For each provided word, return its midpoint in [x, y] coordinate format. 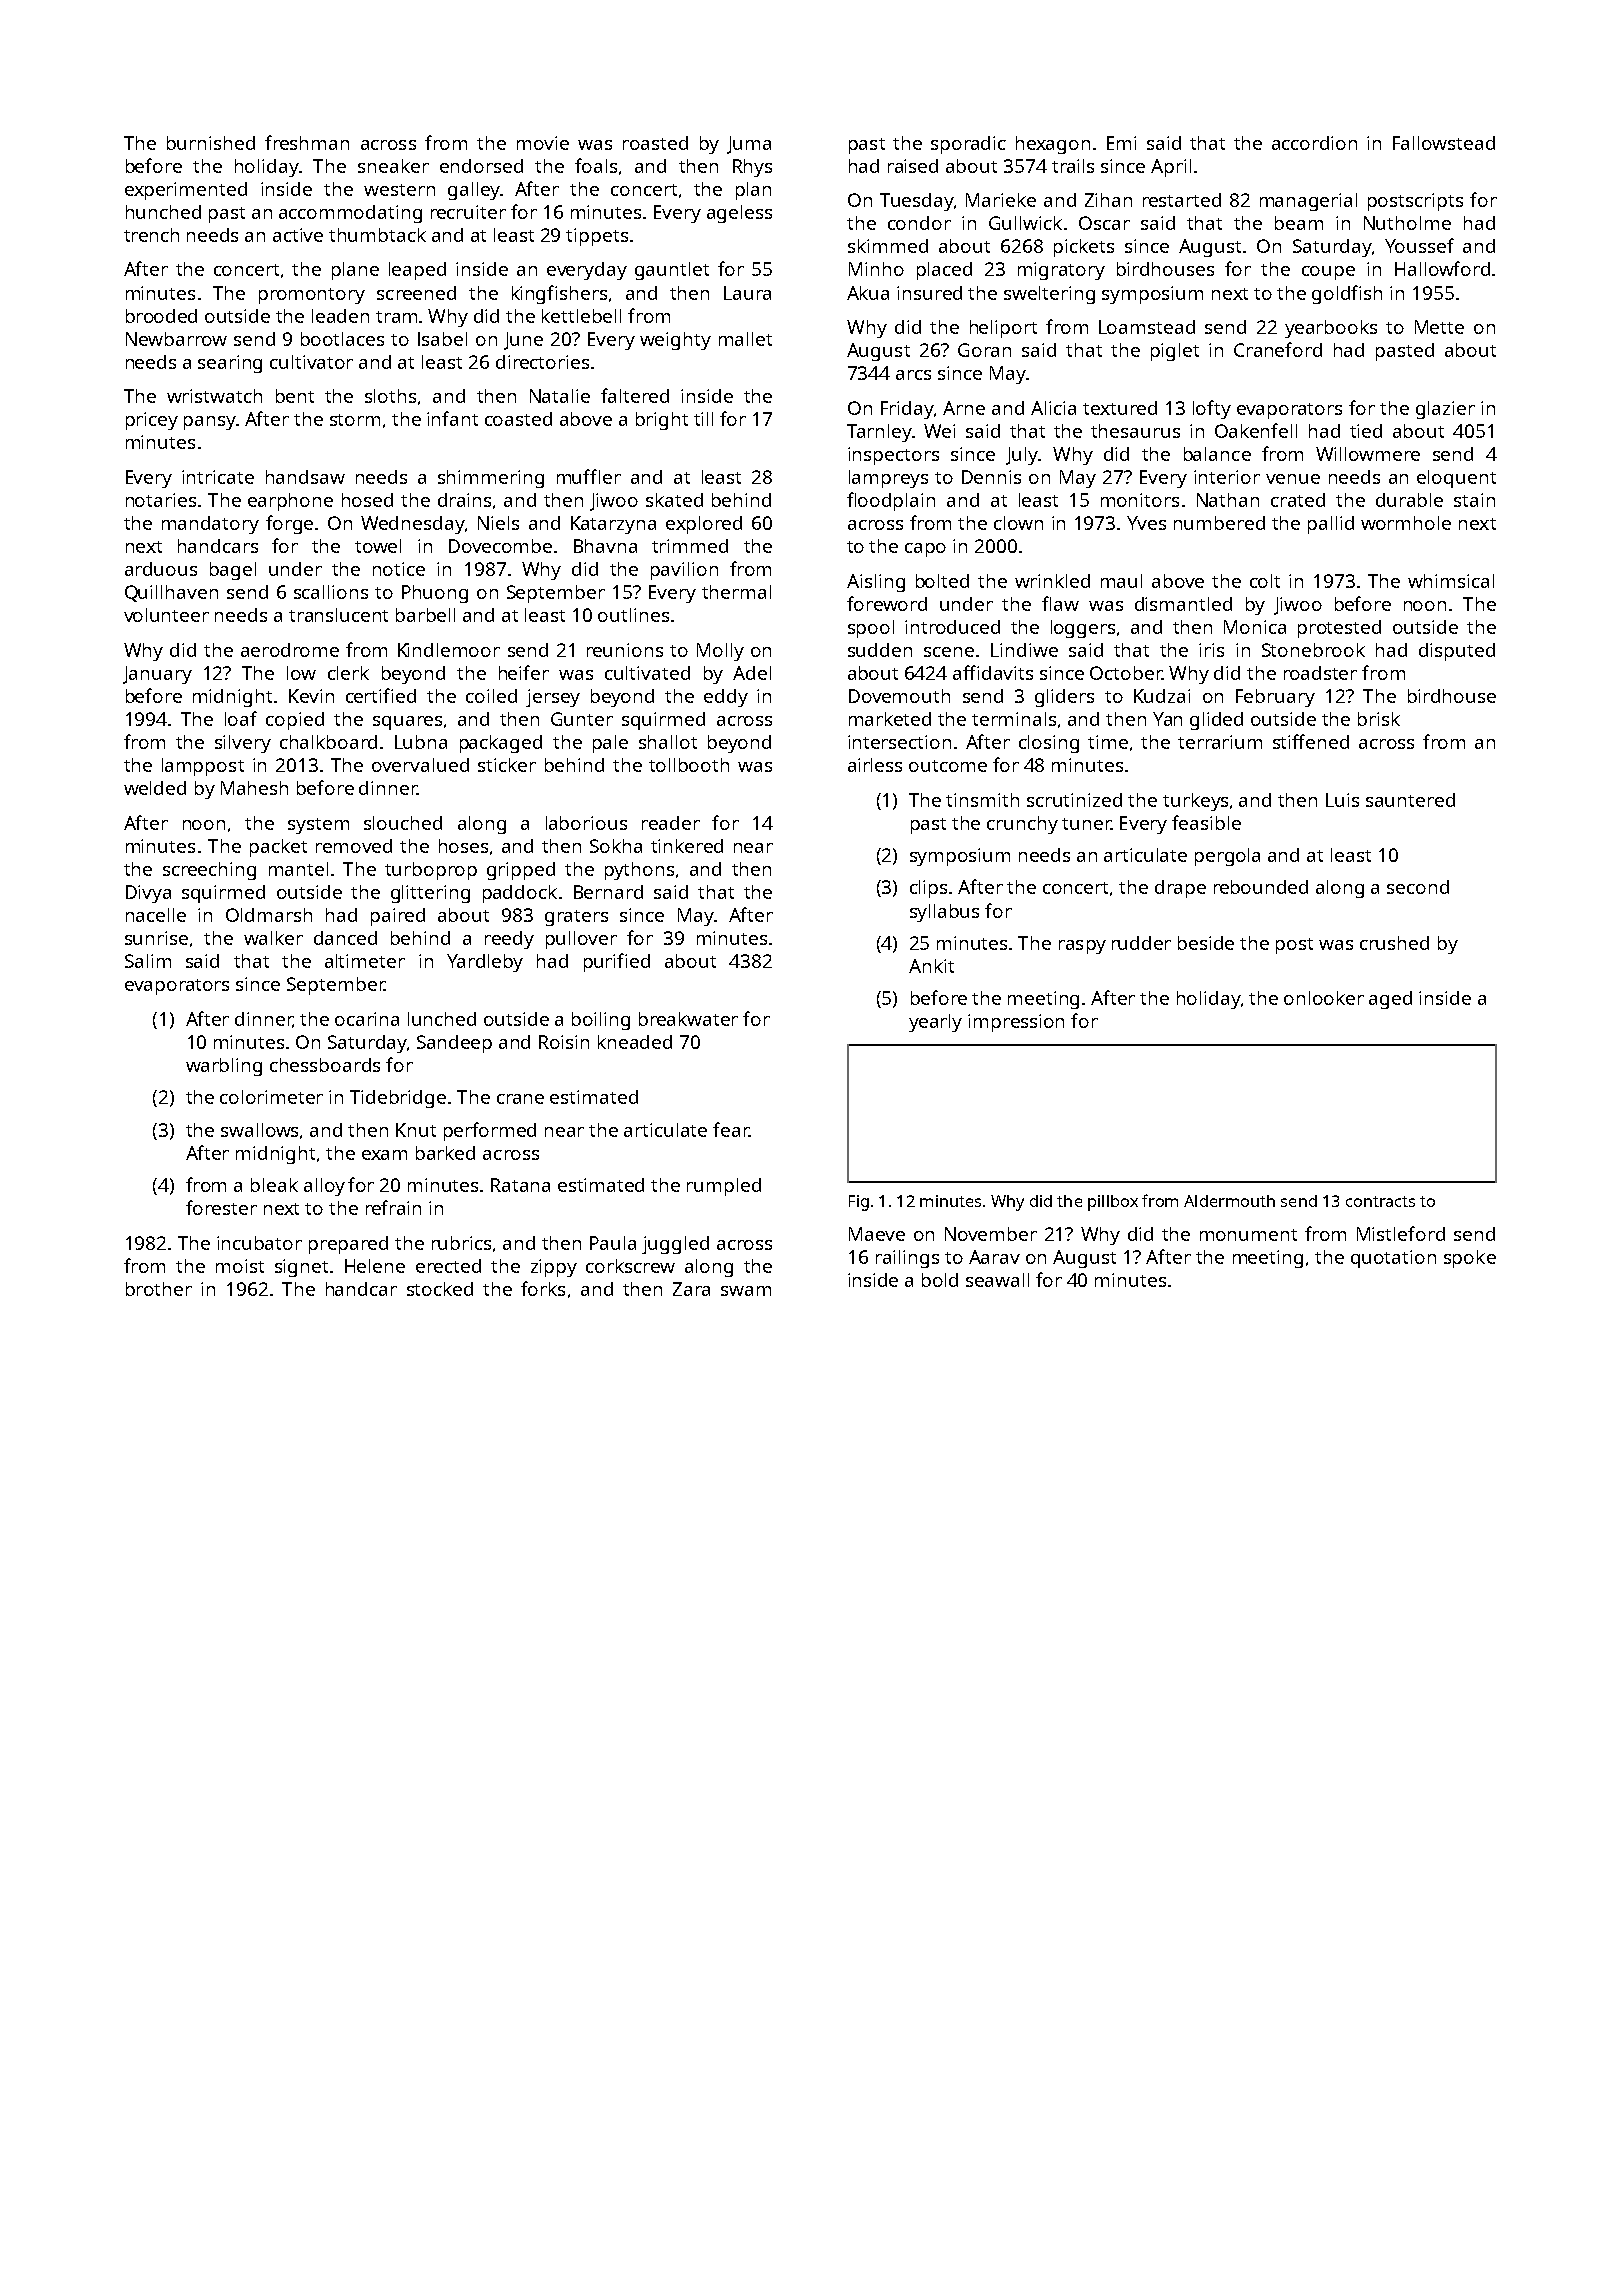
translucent [338, 615]
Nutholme [1407, 223]
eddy [726, 698]
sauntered [1410, 800]
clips [928, 889]
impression [1016, 1023]
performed [490, 1131]
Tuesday [917, 202]
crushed [1394, 943]
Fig [859, 1203]
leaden [340, 316]
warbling [224, 1067]
